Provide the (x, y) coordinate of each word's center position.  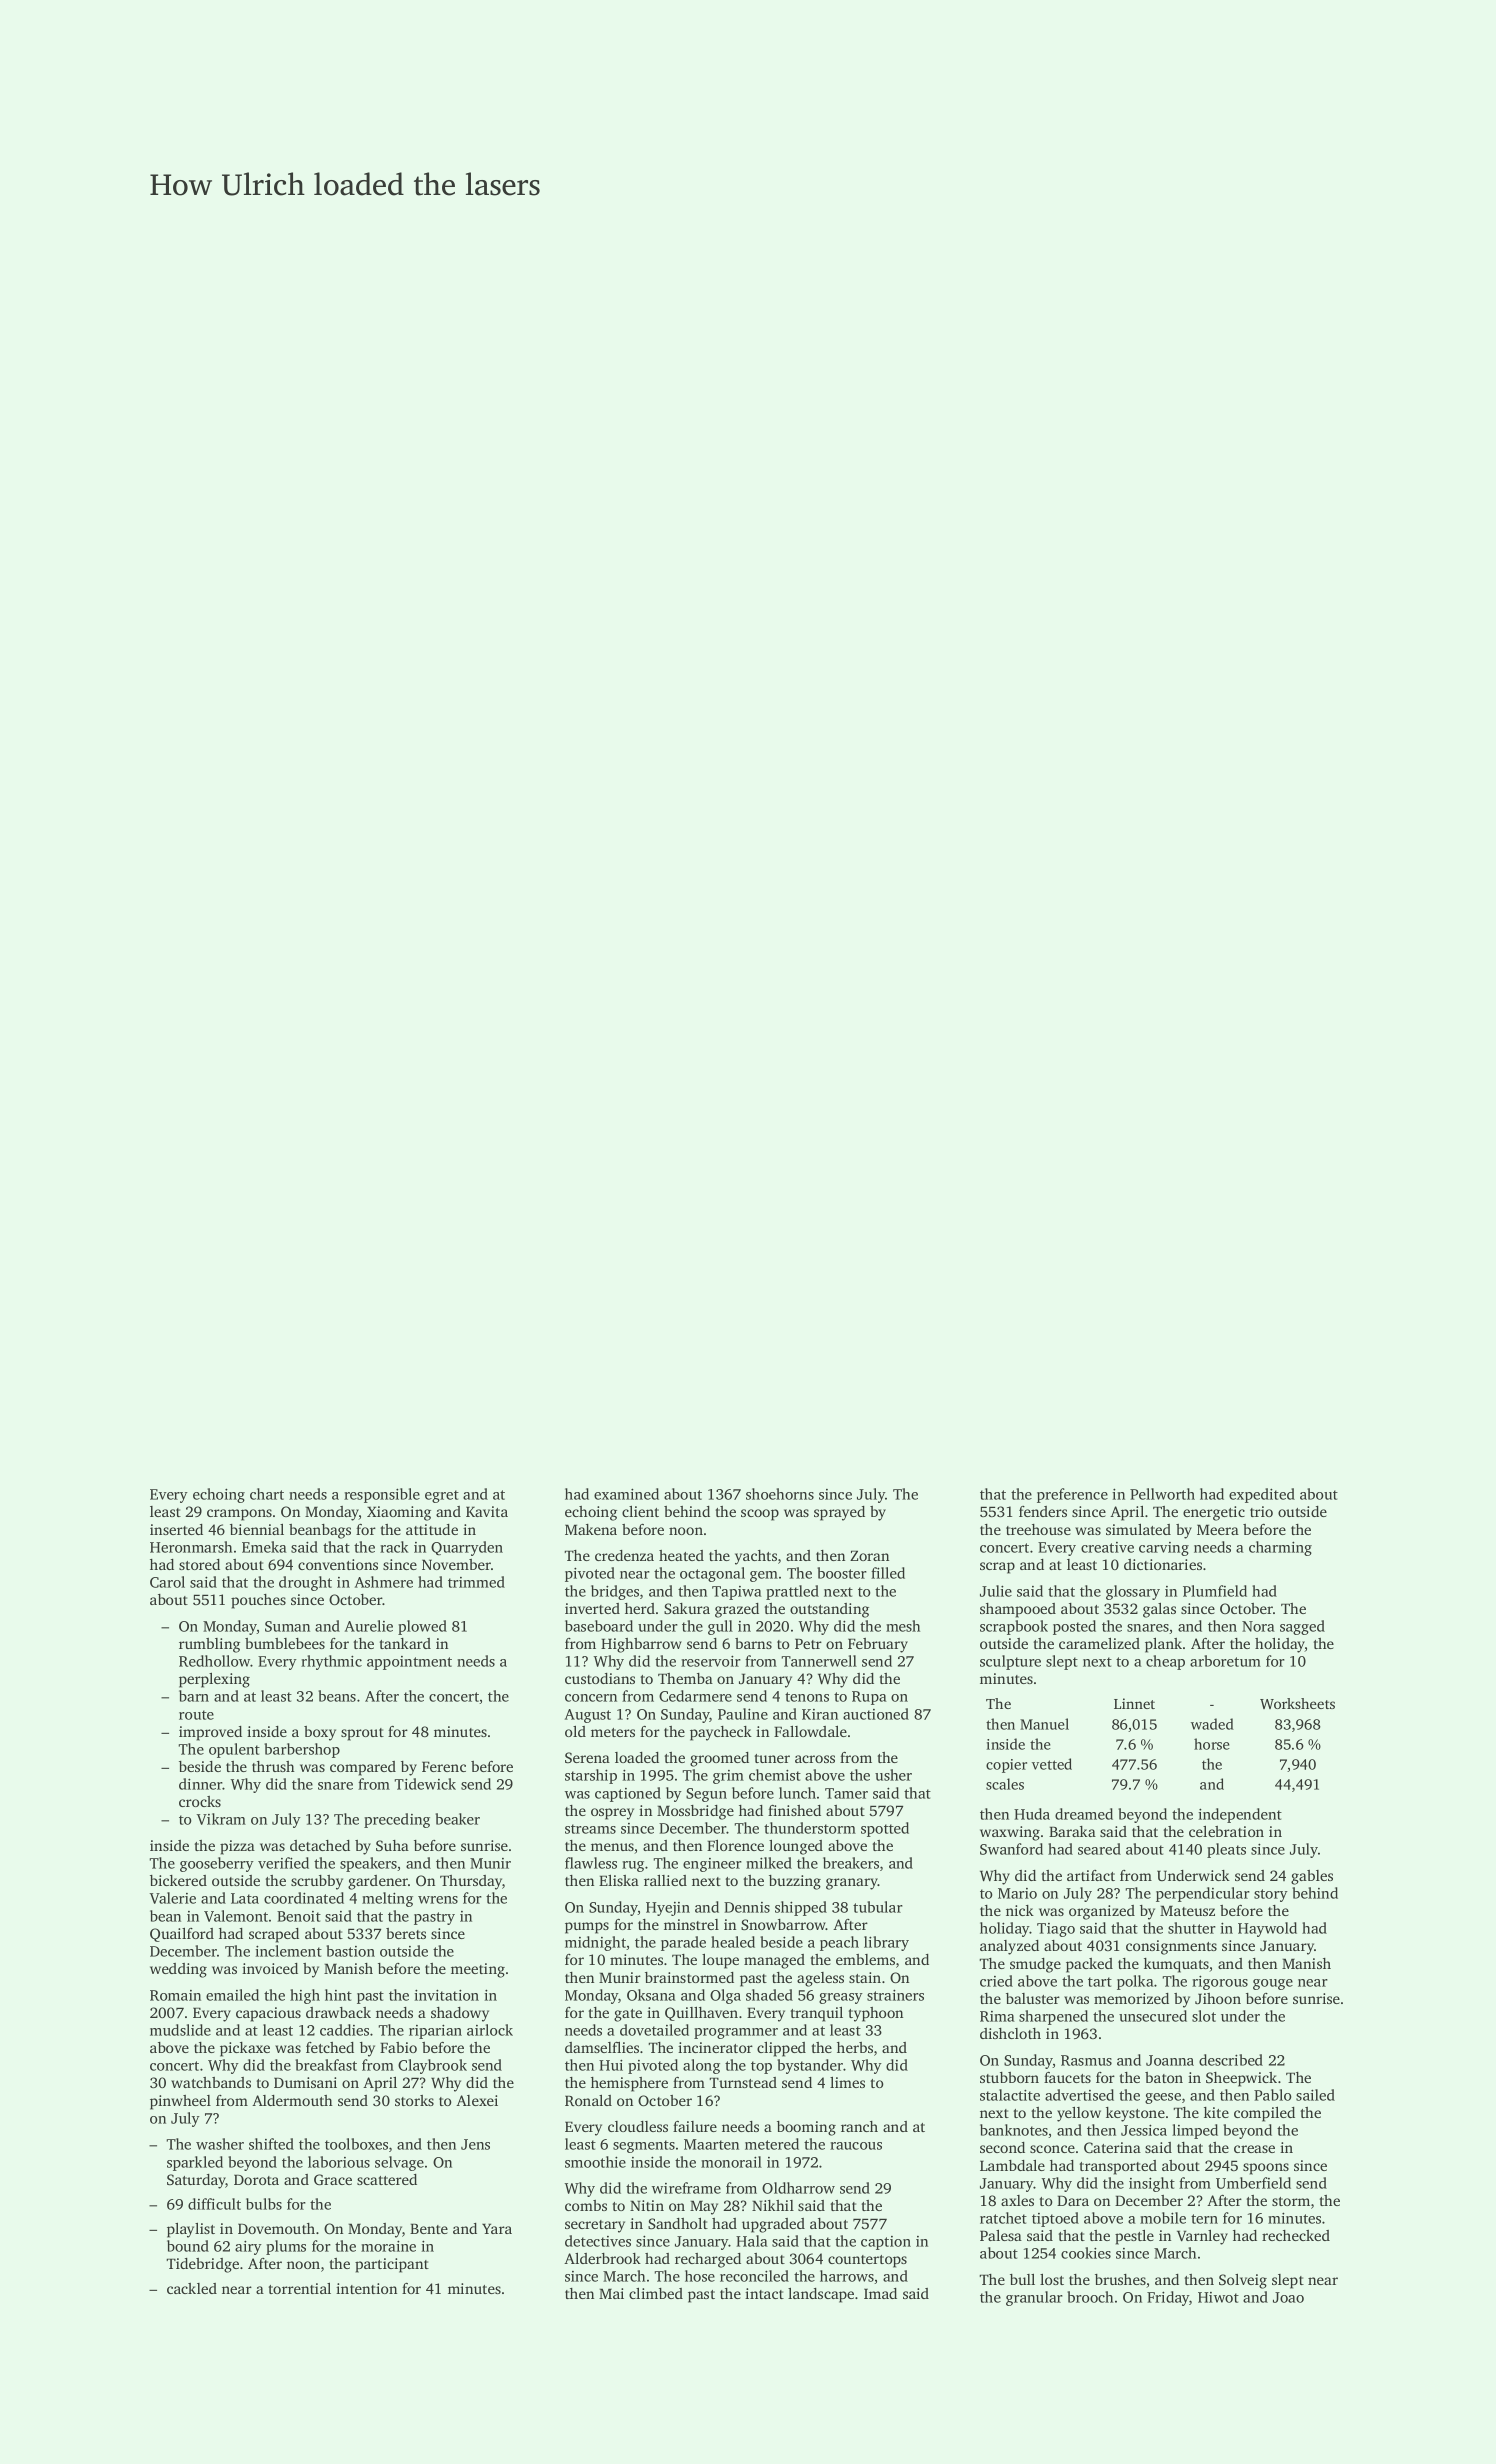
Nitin (647, 2205)
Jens (475, 2144)
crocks (200, 1801)
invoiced (270, 1968)
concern (591, 1698)
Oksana (651, 1995)
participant (392, 2265)
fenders (1043, 1511)
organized (1102, 1912)
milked (769, 1863)
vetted (1052, 1764)
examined (626, 1494)
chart (267, 1494)
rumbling (209, 1645)
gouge (1273, 1984)
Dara (1073, 2200)
